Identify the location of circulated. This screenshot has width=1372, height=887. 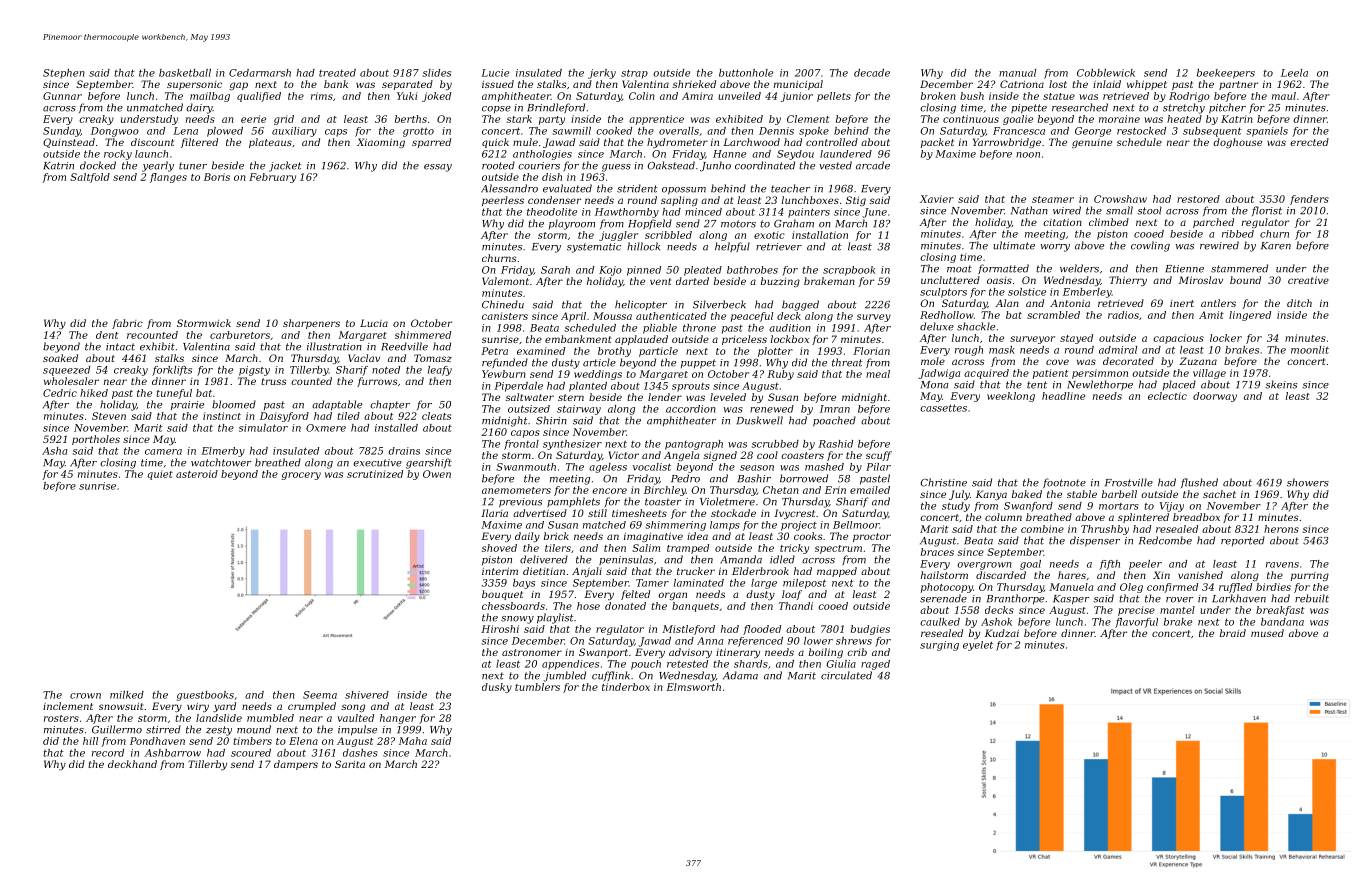
(846, 675).
